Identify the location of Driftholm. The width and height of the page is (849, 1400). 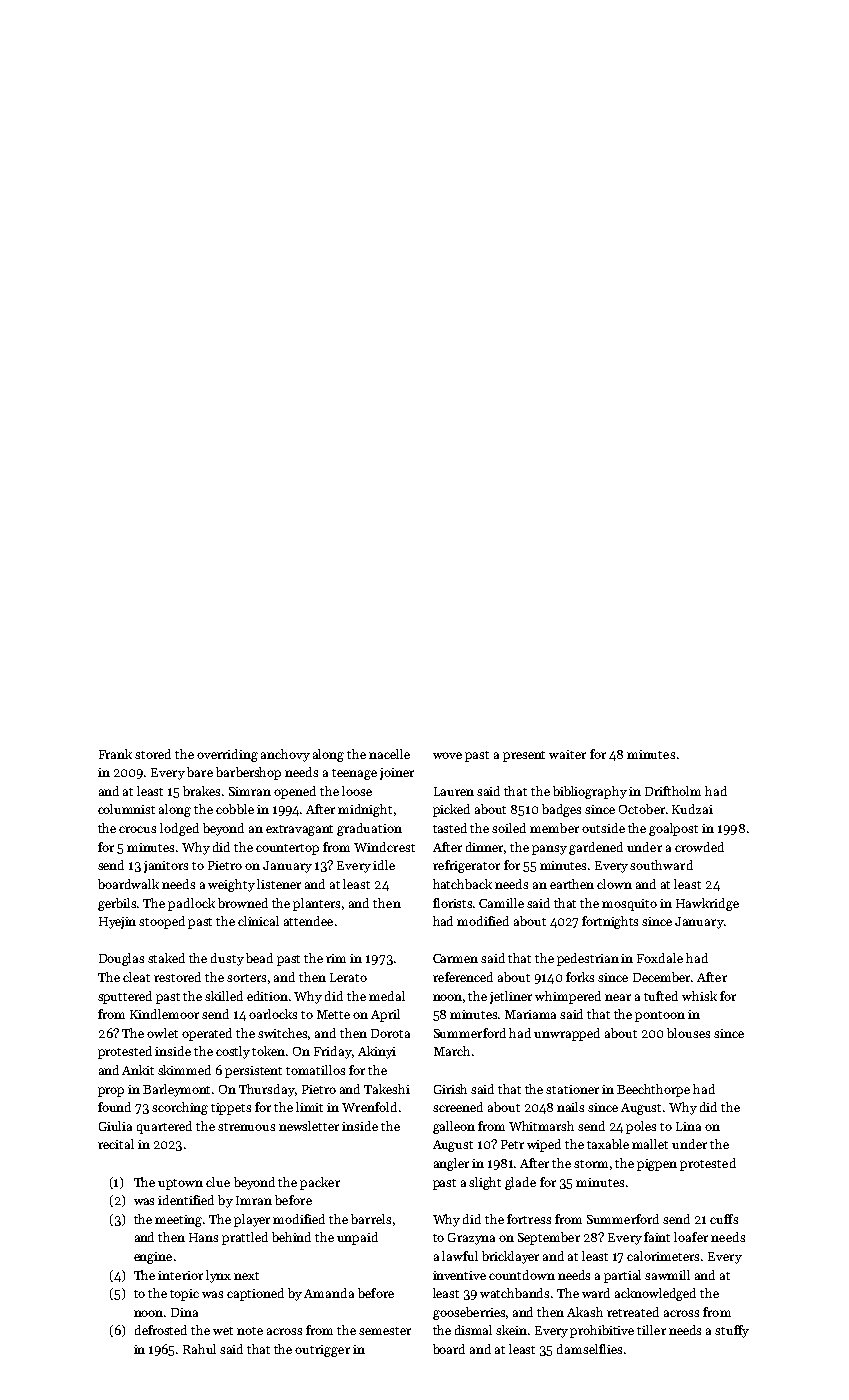
(673, 791).
